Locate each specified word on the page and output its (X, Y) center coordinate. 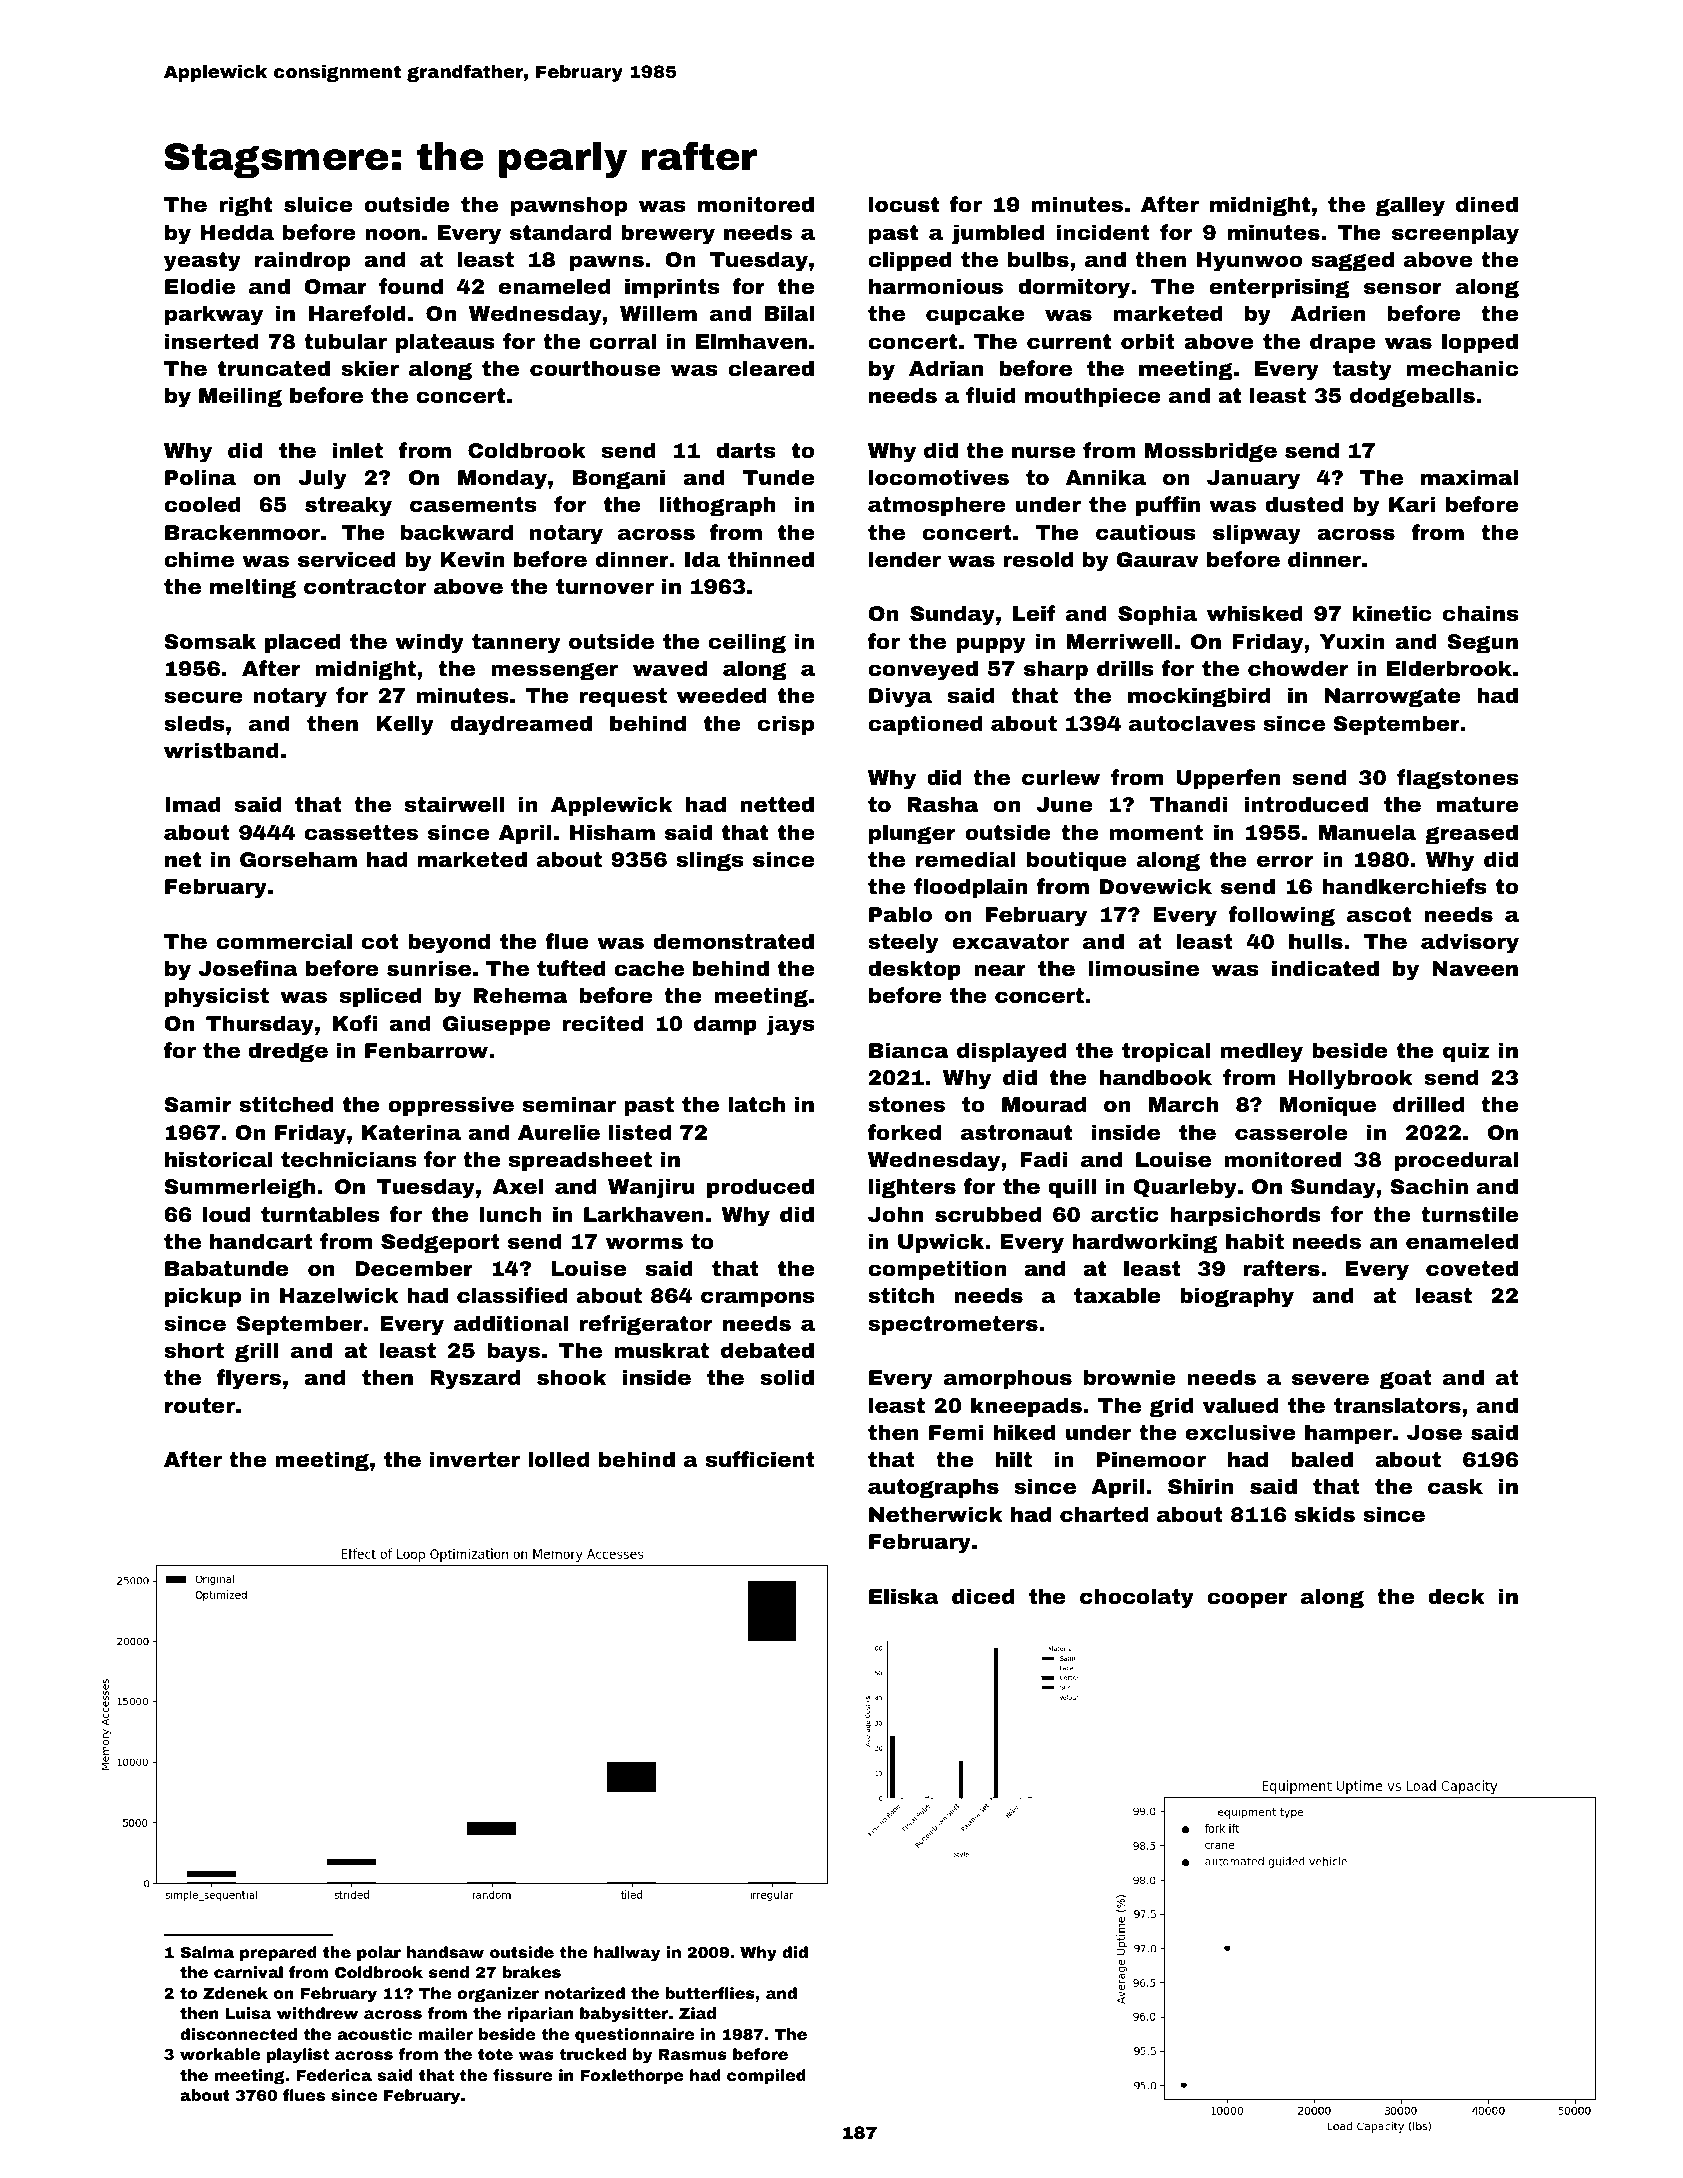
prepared (278, 1953)
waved (670, 668)
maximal (1469, 477)
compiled (766, 2076)
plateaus (445, 343)
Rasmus (693, 2054)
